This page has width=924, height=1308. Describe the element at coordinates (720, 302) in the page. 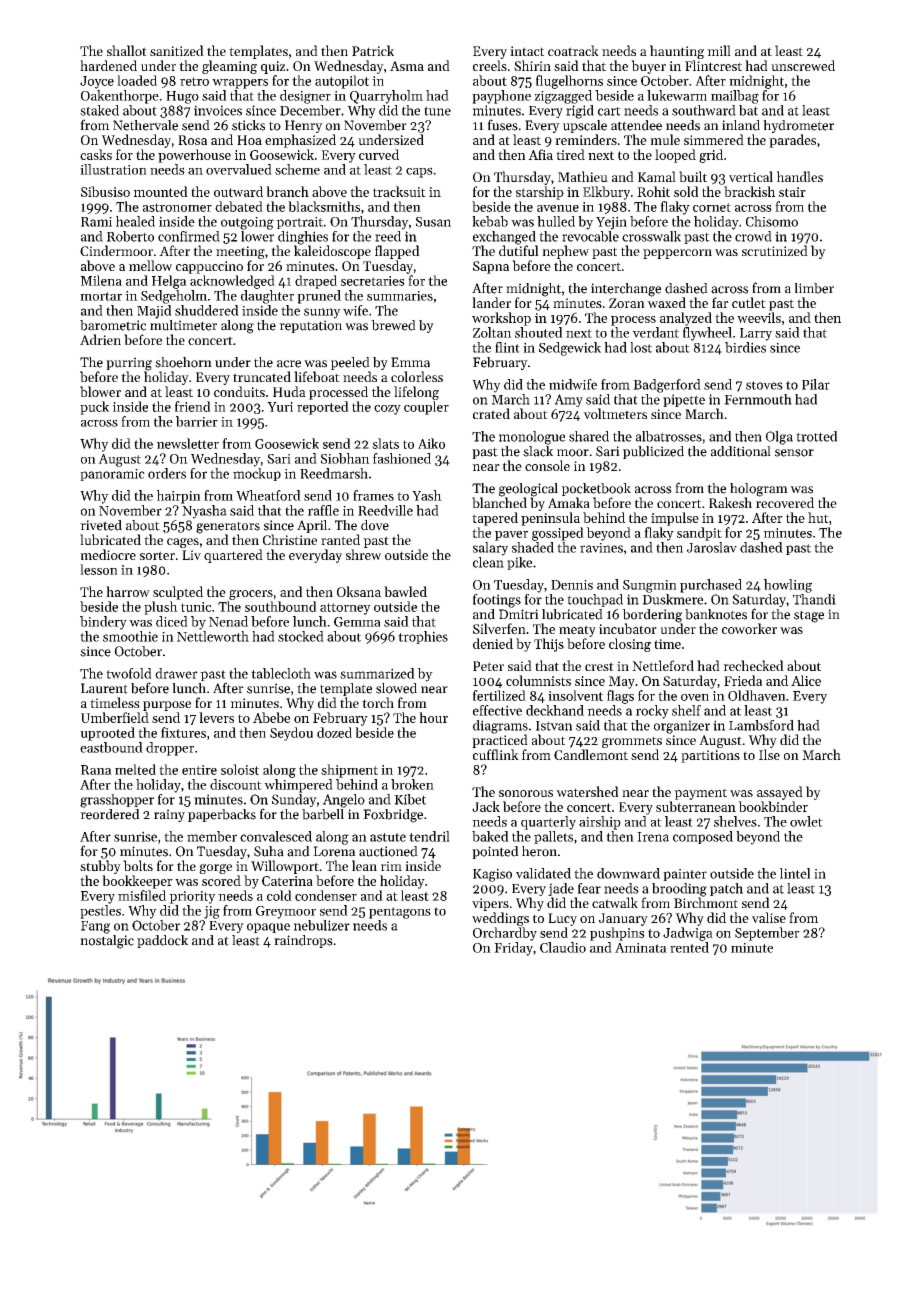

I see `far` at that location.
